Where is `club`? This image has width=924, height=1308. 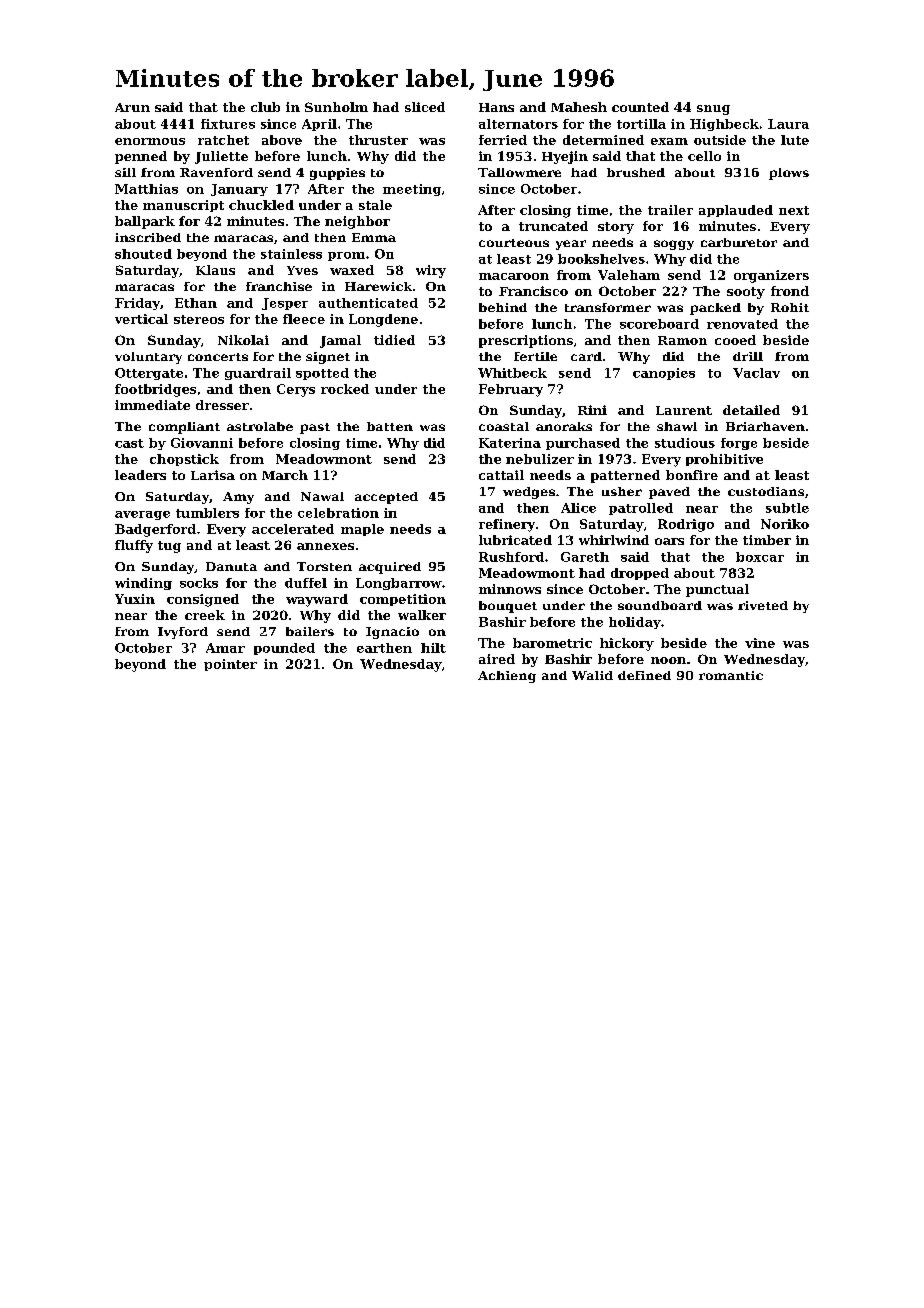 club is located at coordinates (265, 107).
